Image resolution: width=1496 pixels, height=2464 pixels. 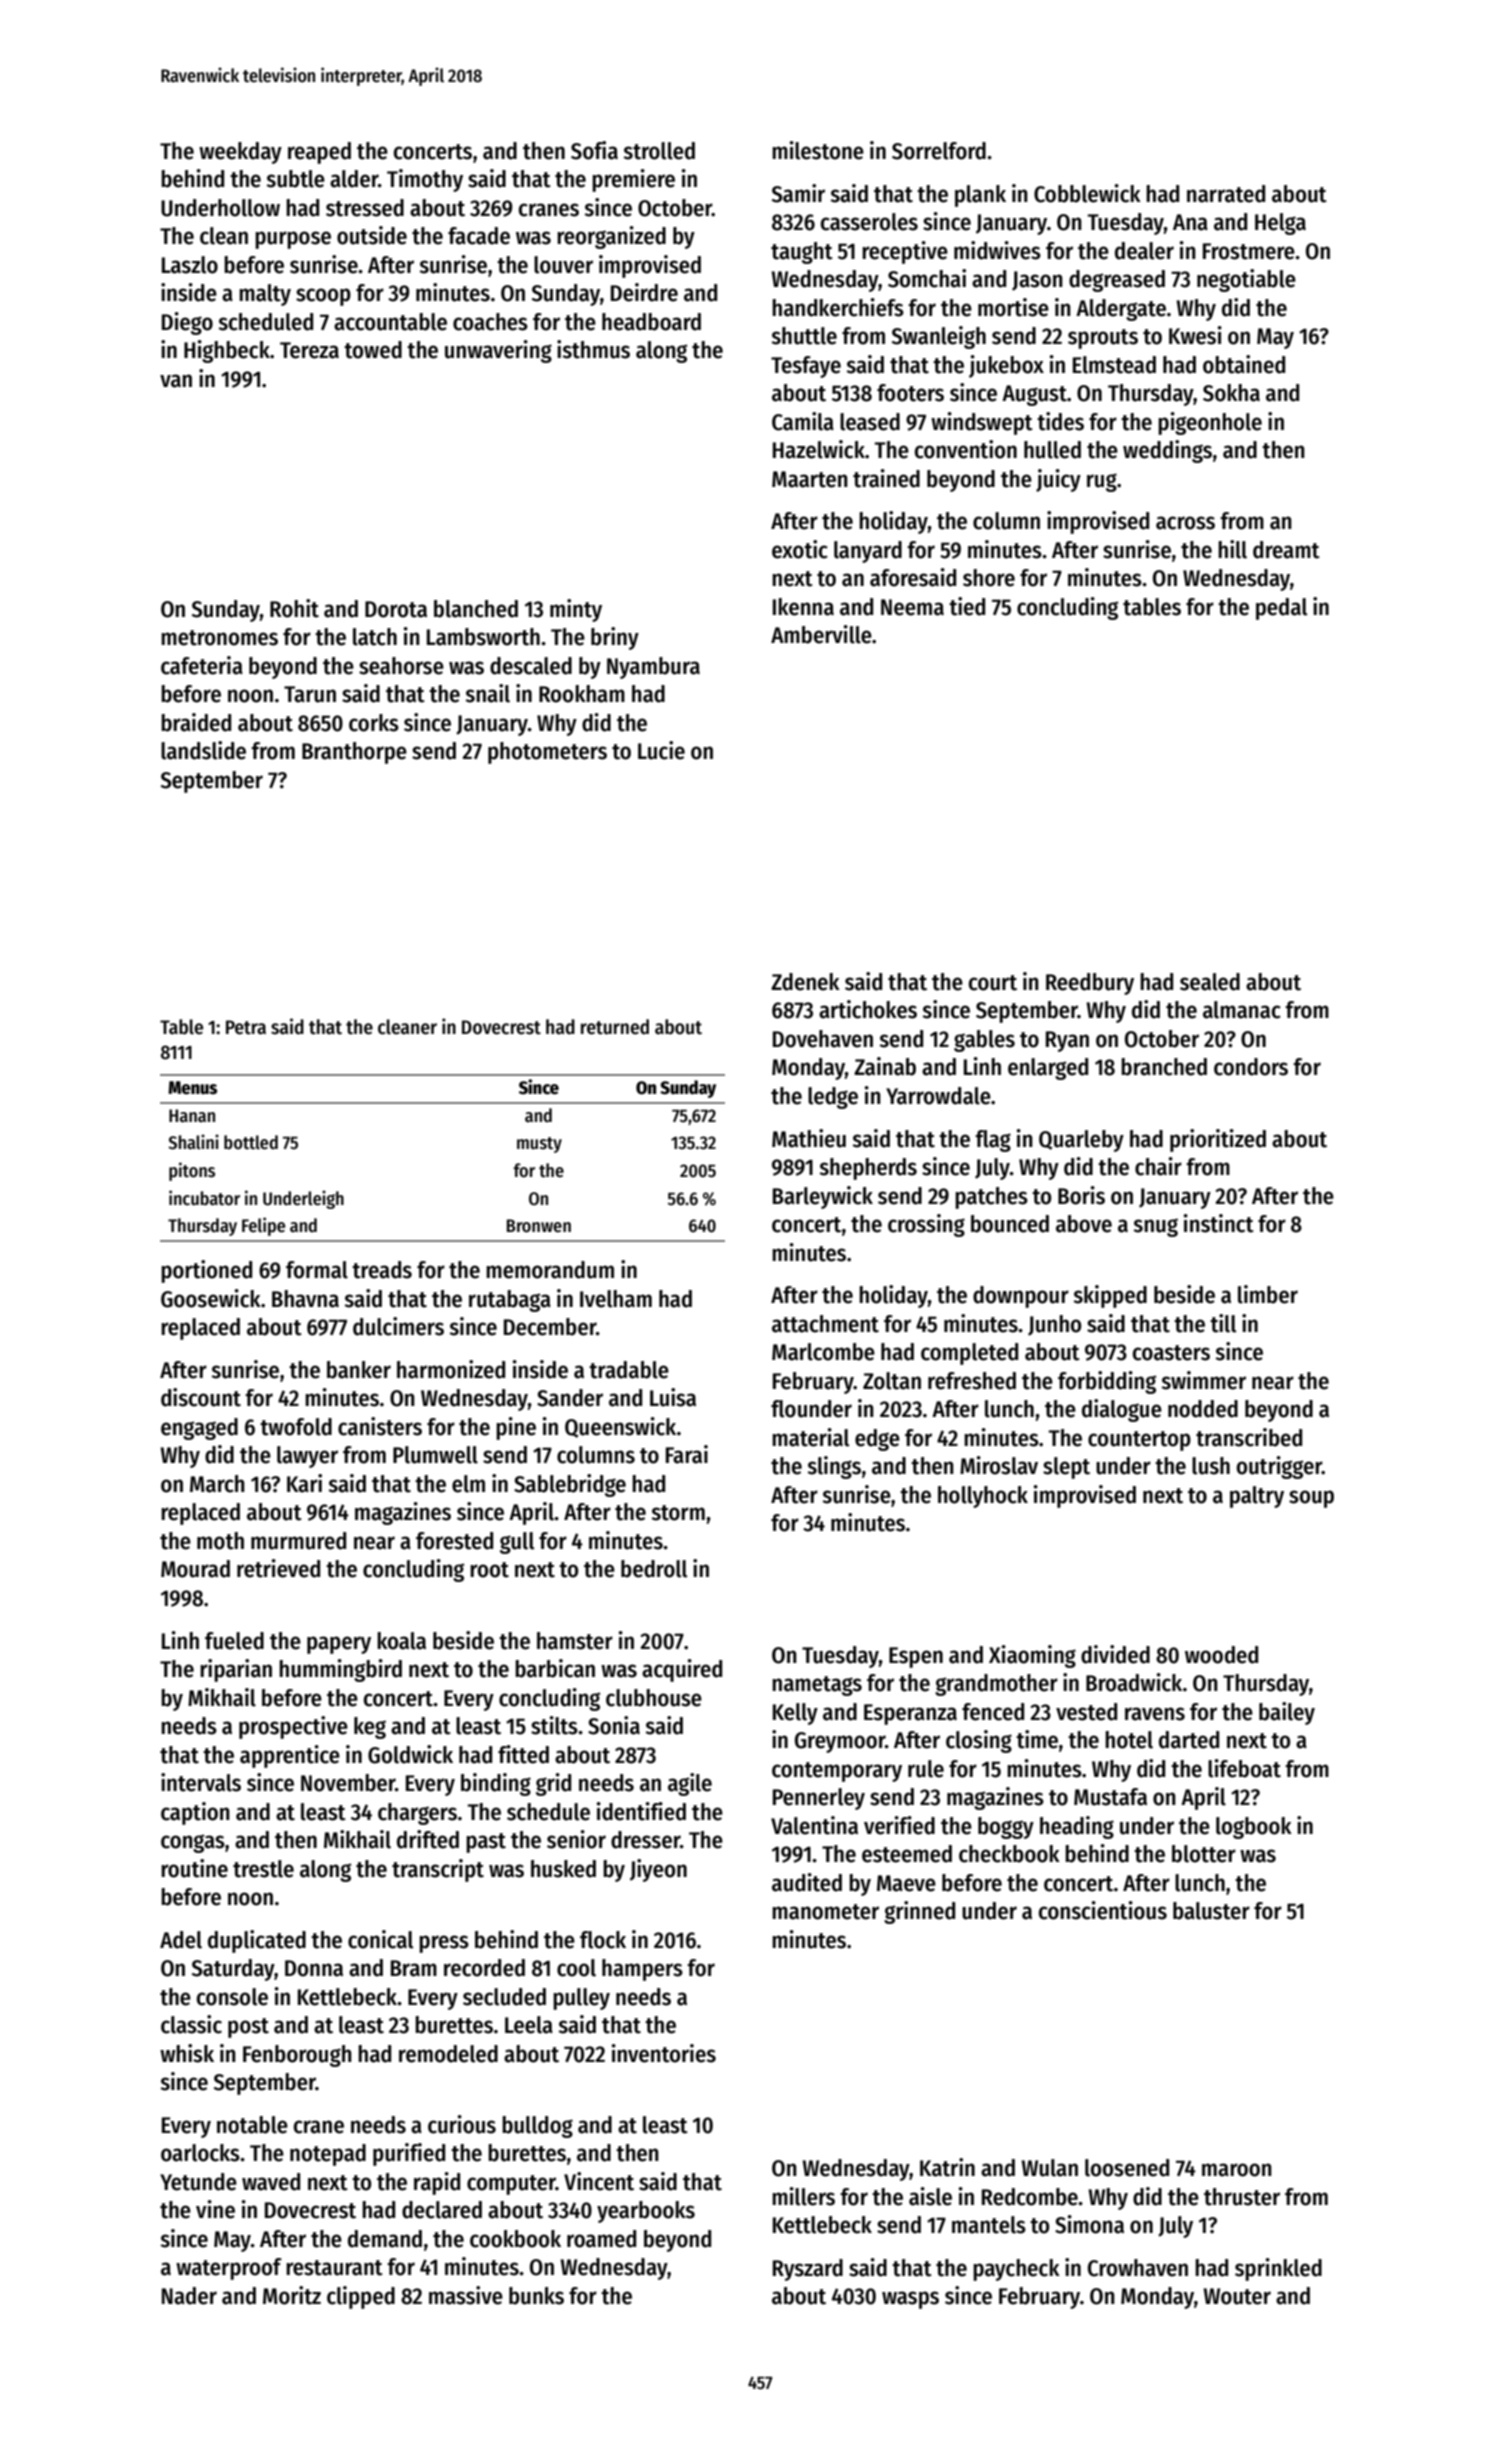 What do you see at coordinates (1221, 1655) in the screenshot?
I see `wooded` at bounding box center [1221, 1655].
